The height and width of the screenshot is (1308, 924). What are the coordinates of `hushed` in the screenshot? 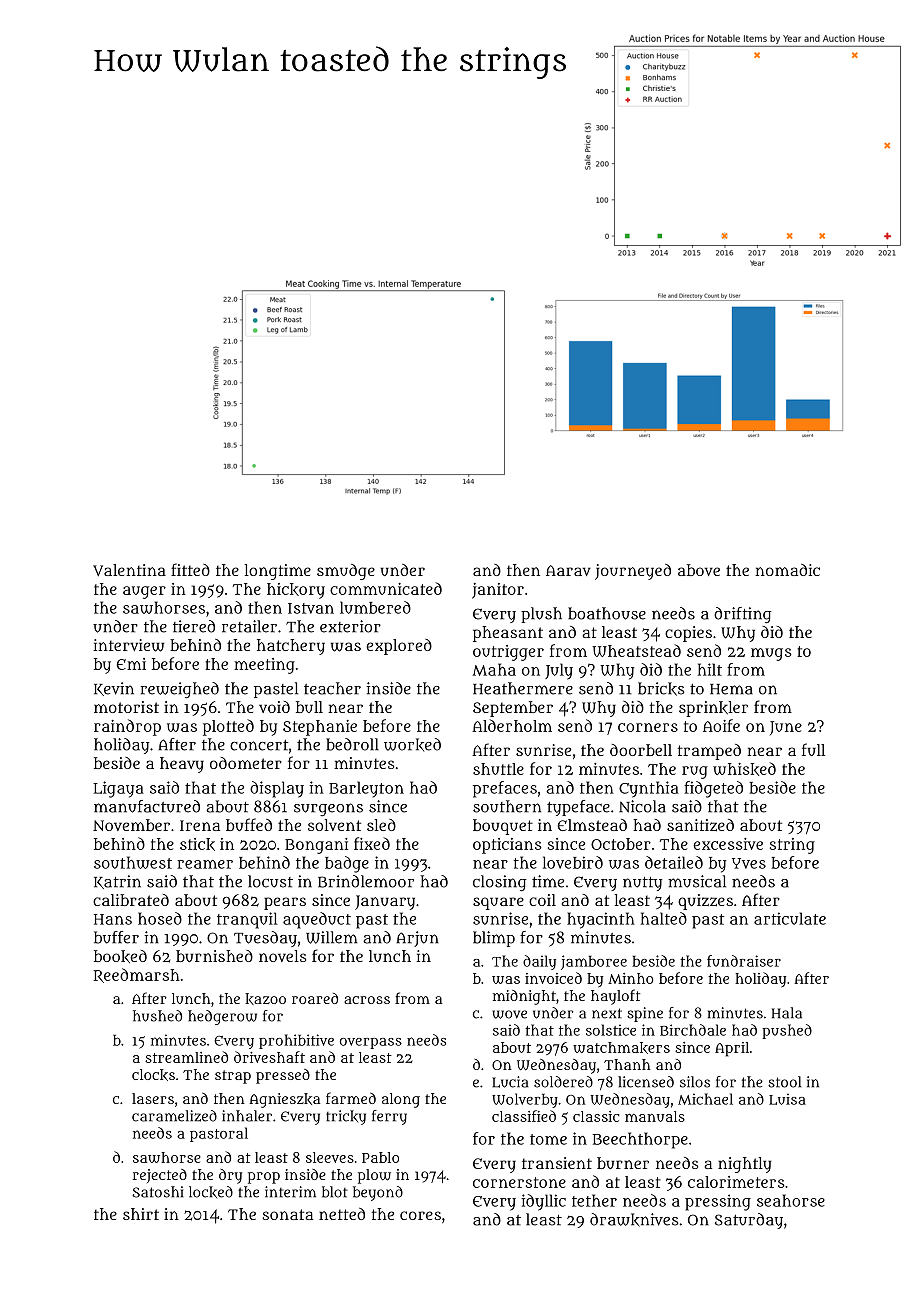 It's located at (157, 1016).
